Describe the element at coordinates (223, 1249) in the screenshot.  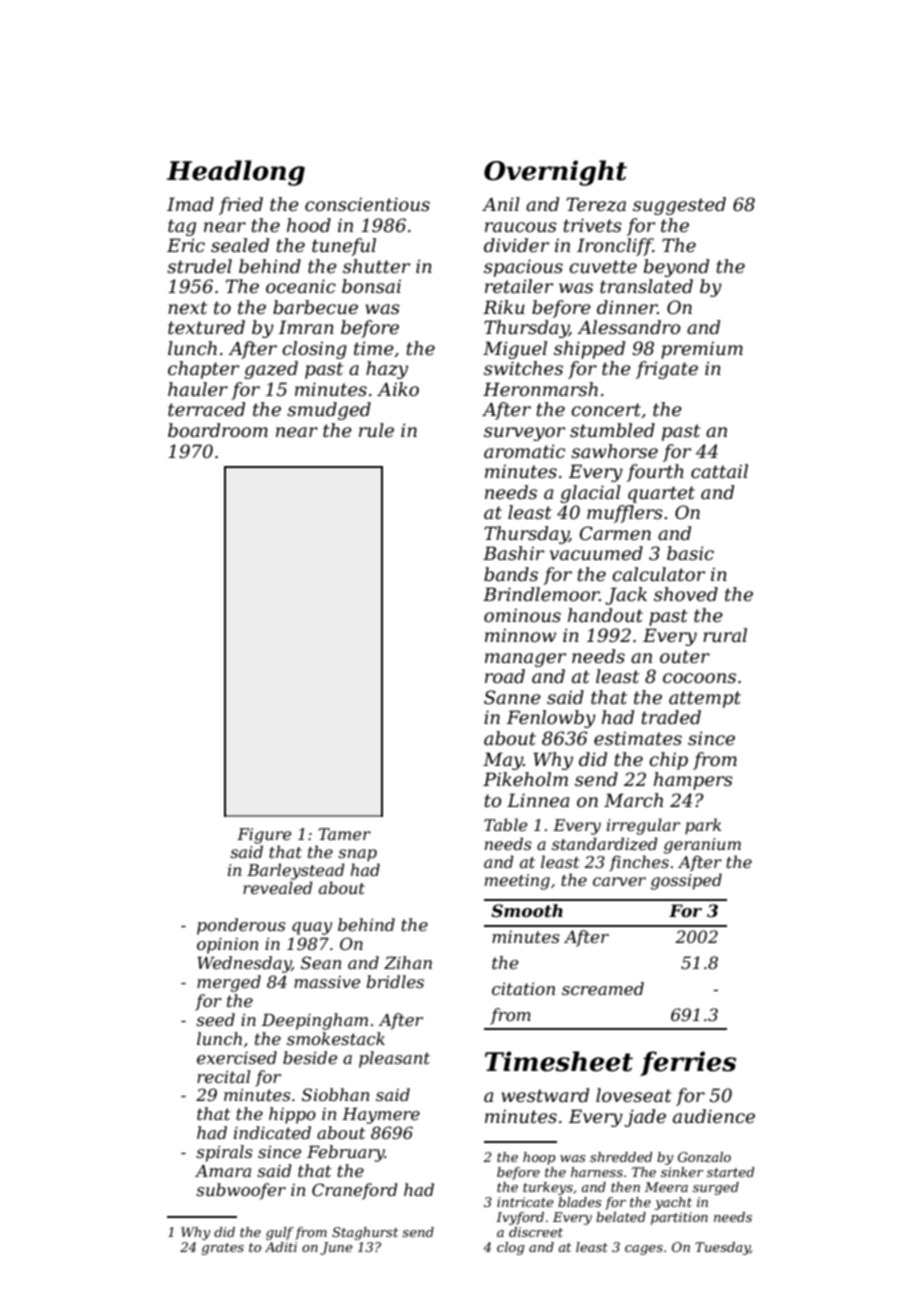
I see `grates` at that location.
